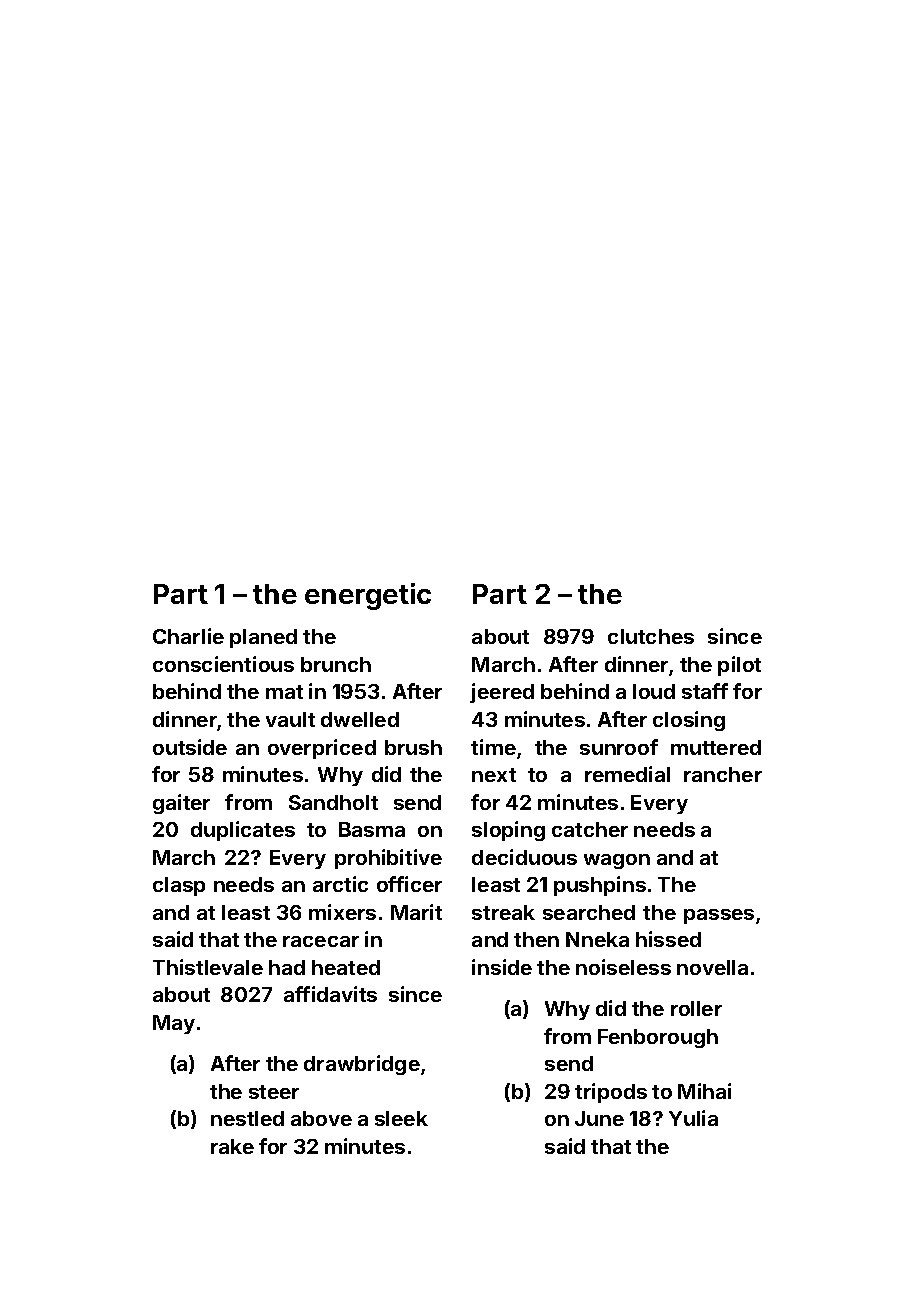 This image has width=915, height=1298. I want to click on rake, so click(232, 1146).
